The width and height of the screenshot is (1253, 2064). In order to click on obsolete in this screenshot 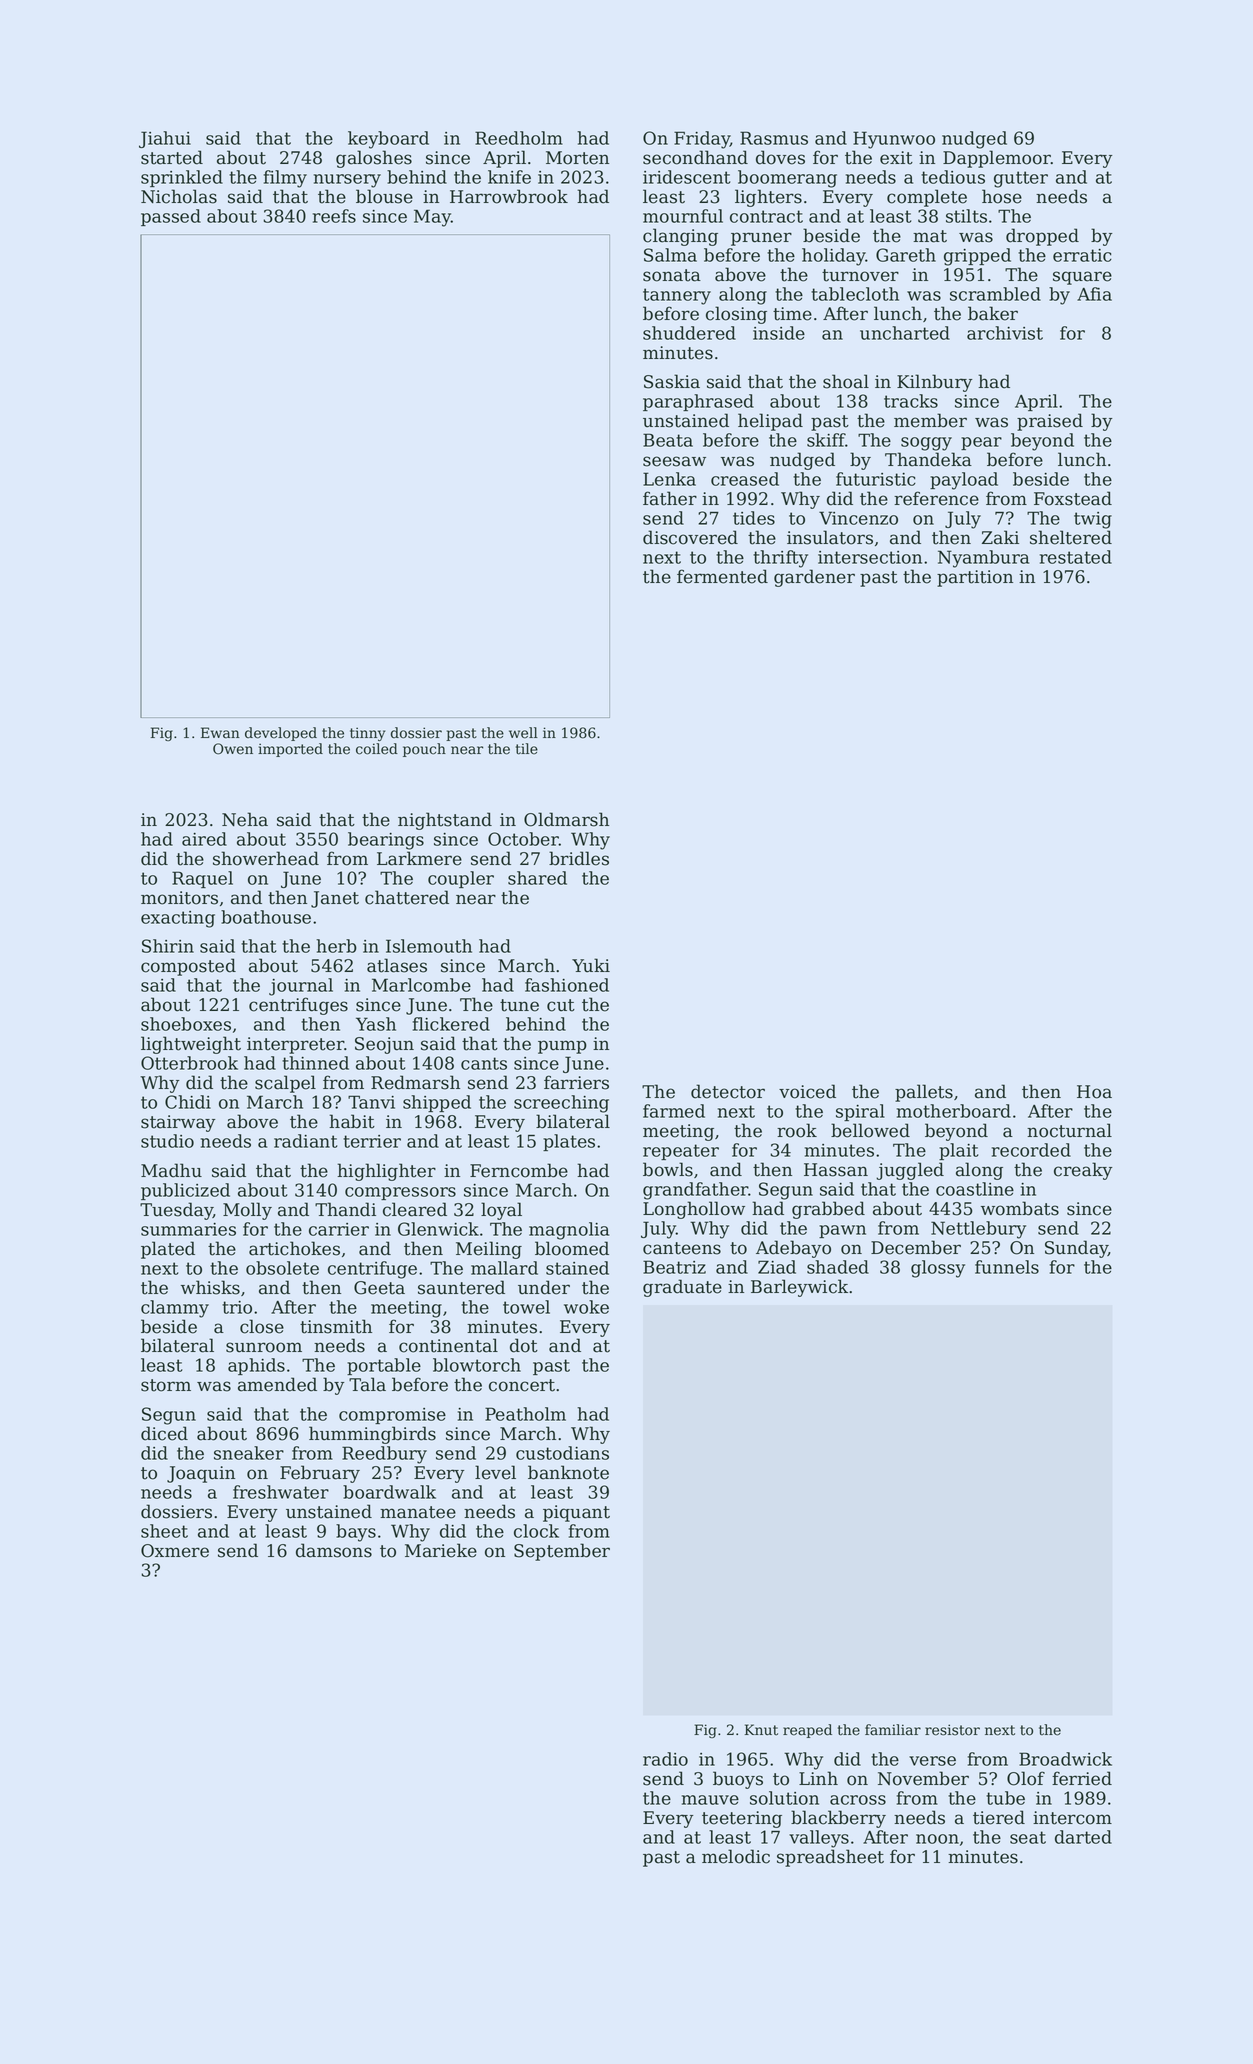, I will do `click(282, 1268)`.
